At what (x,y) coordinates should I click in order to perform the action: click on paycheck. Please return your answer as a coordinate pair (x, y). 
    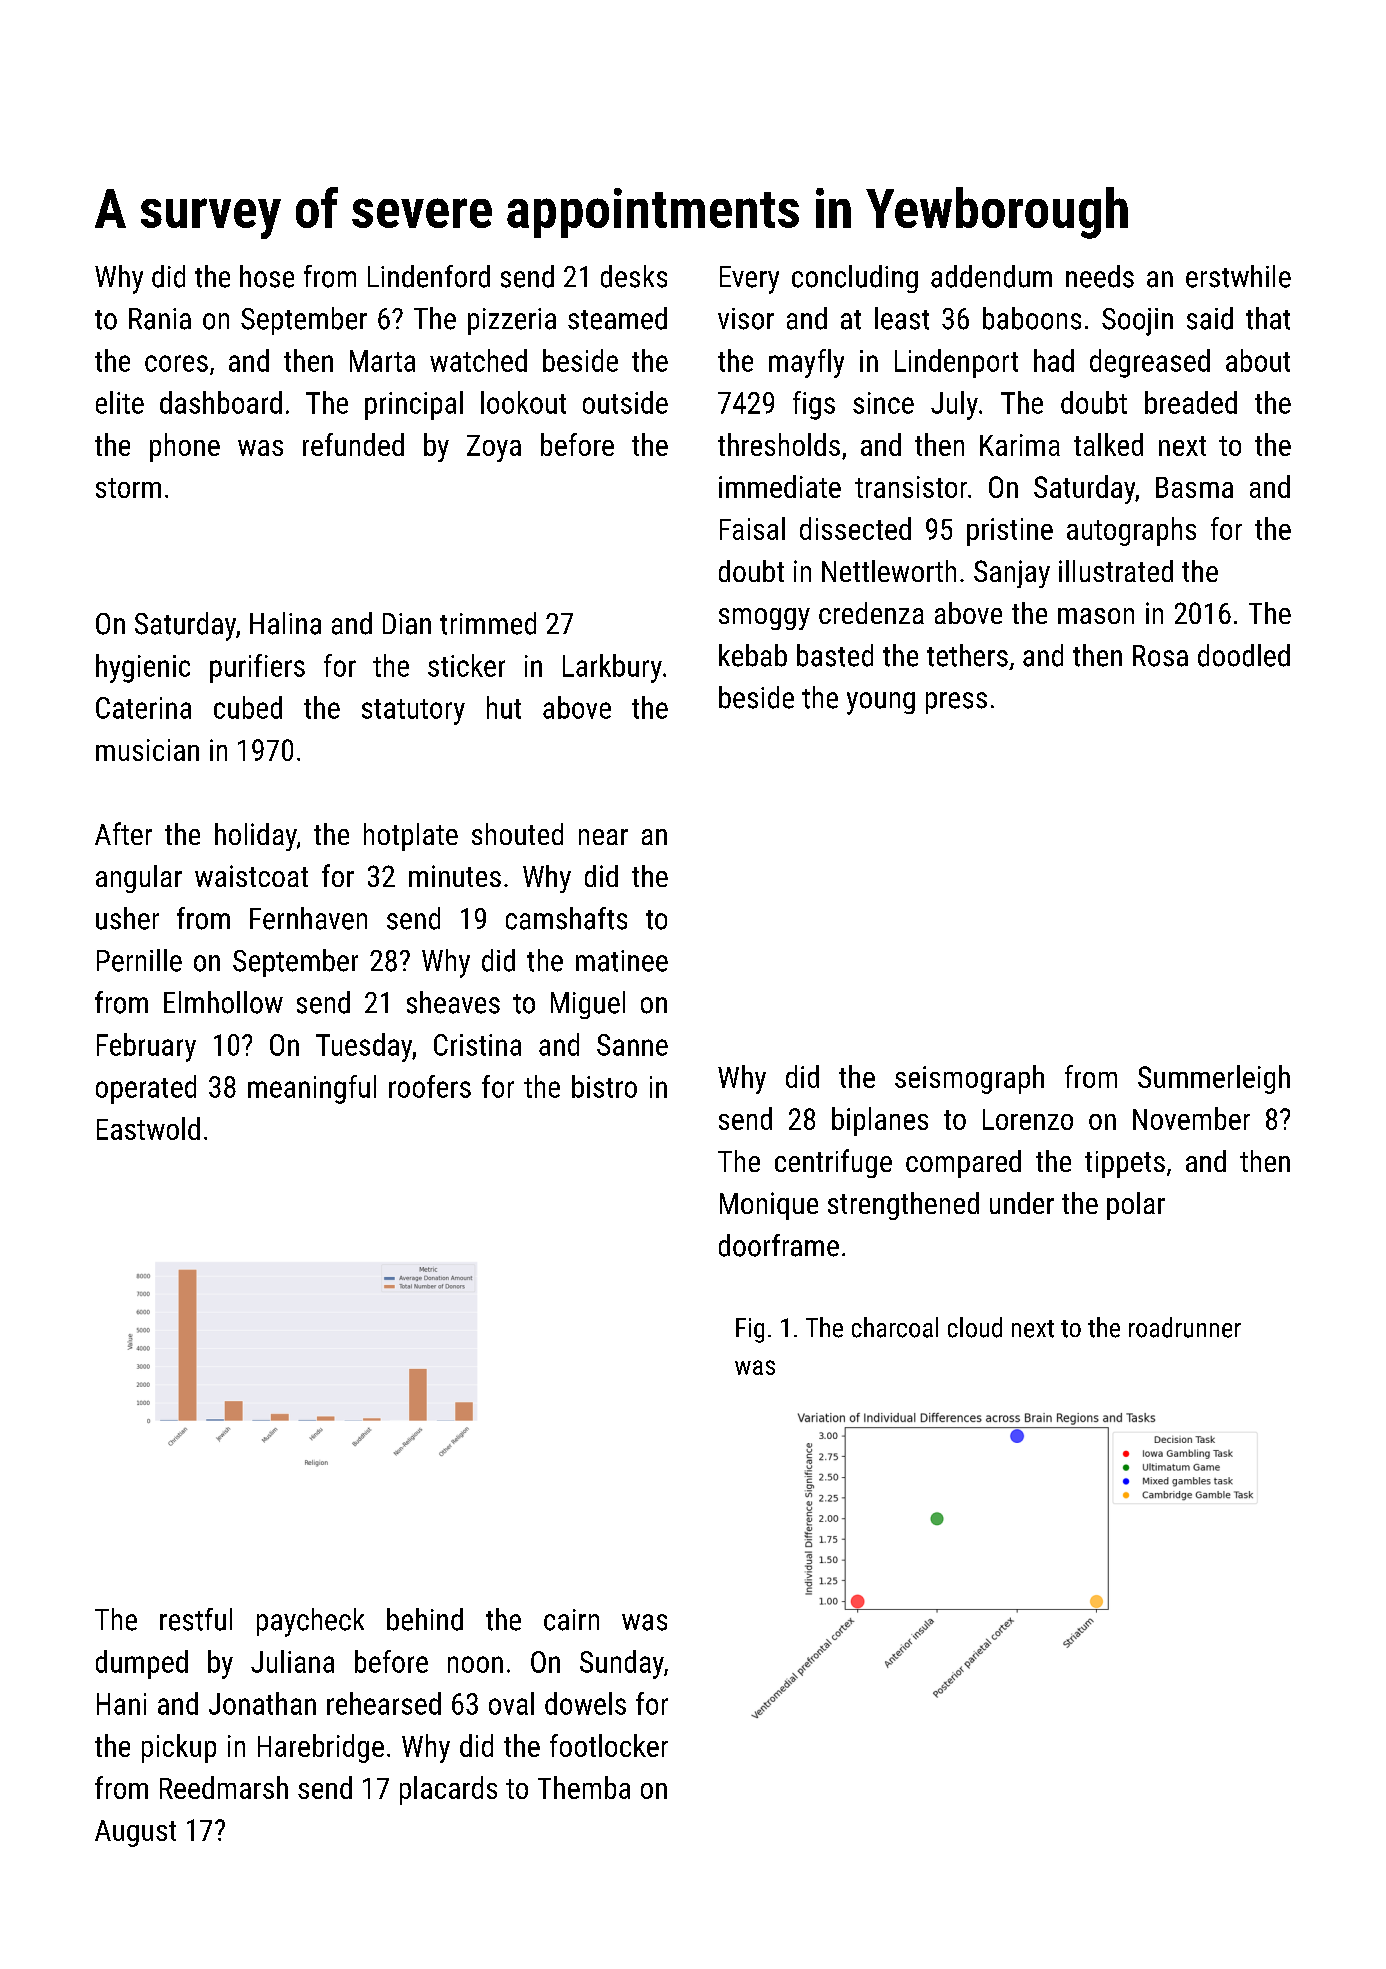
    Looking at the image, I should click on (310, 1622).
